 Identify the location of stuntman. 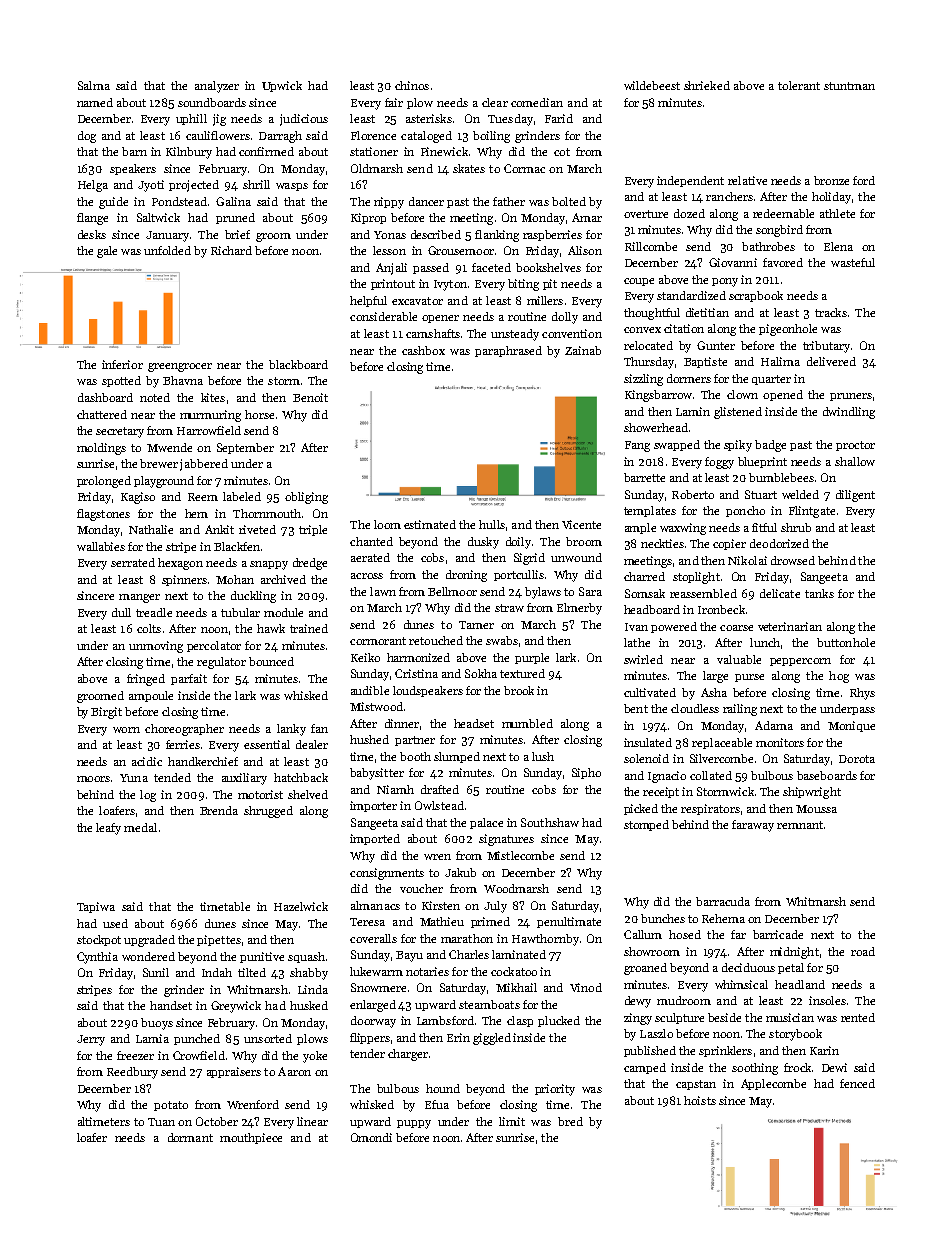
(849, 86).
